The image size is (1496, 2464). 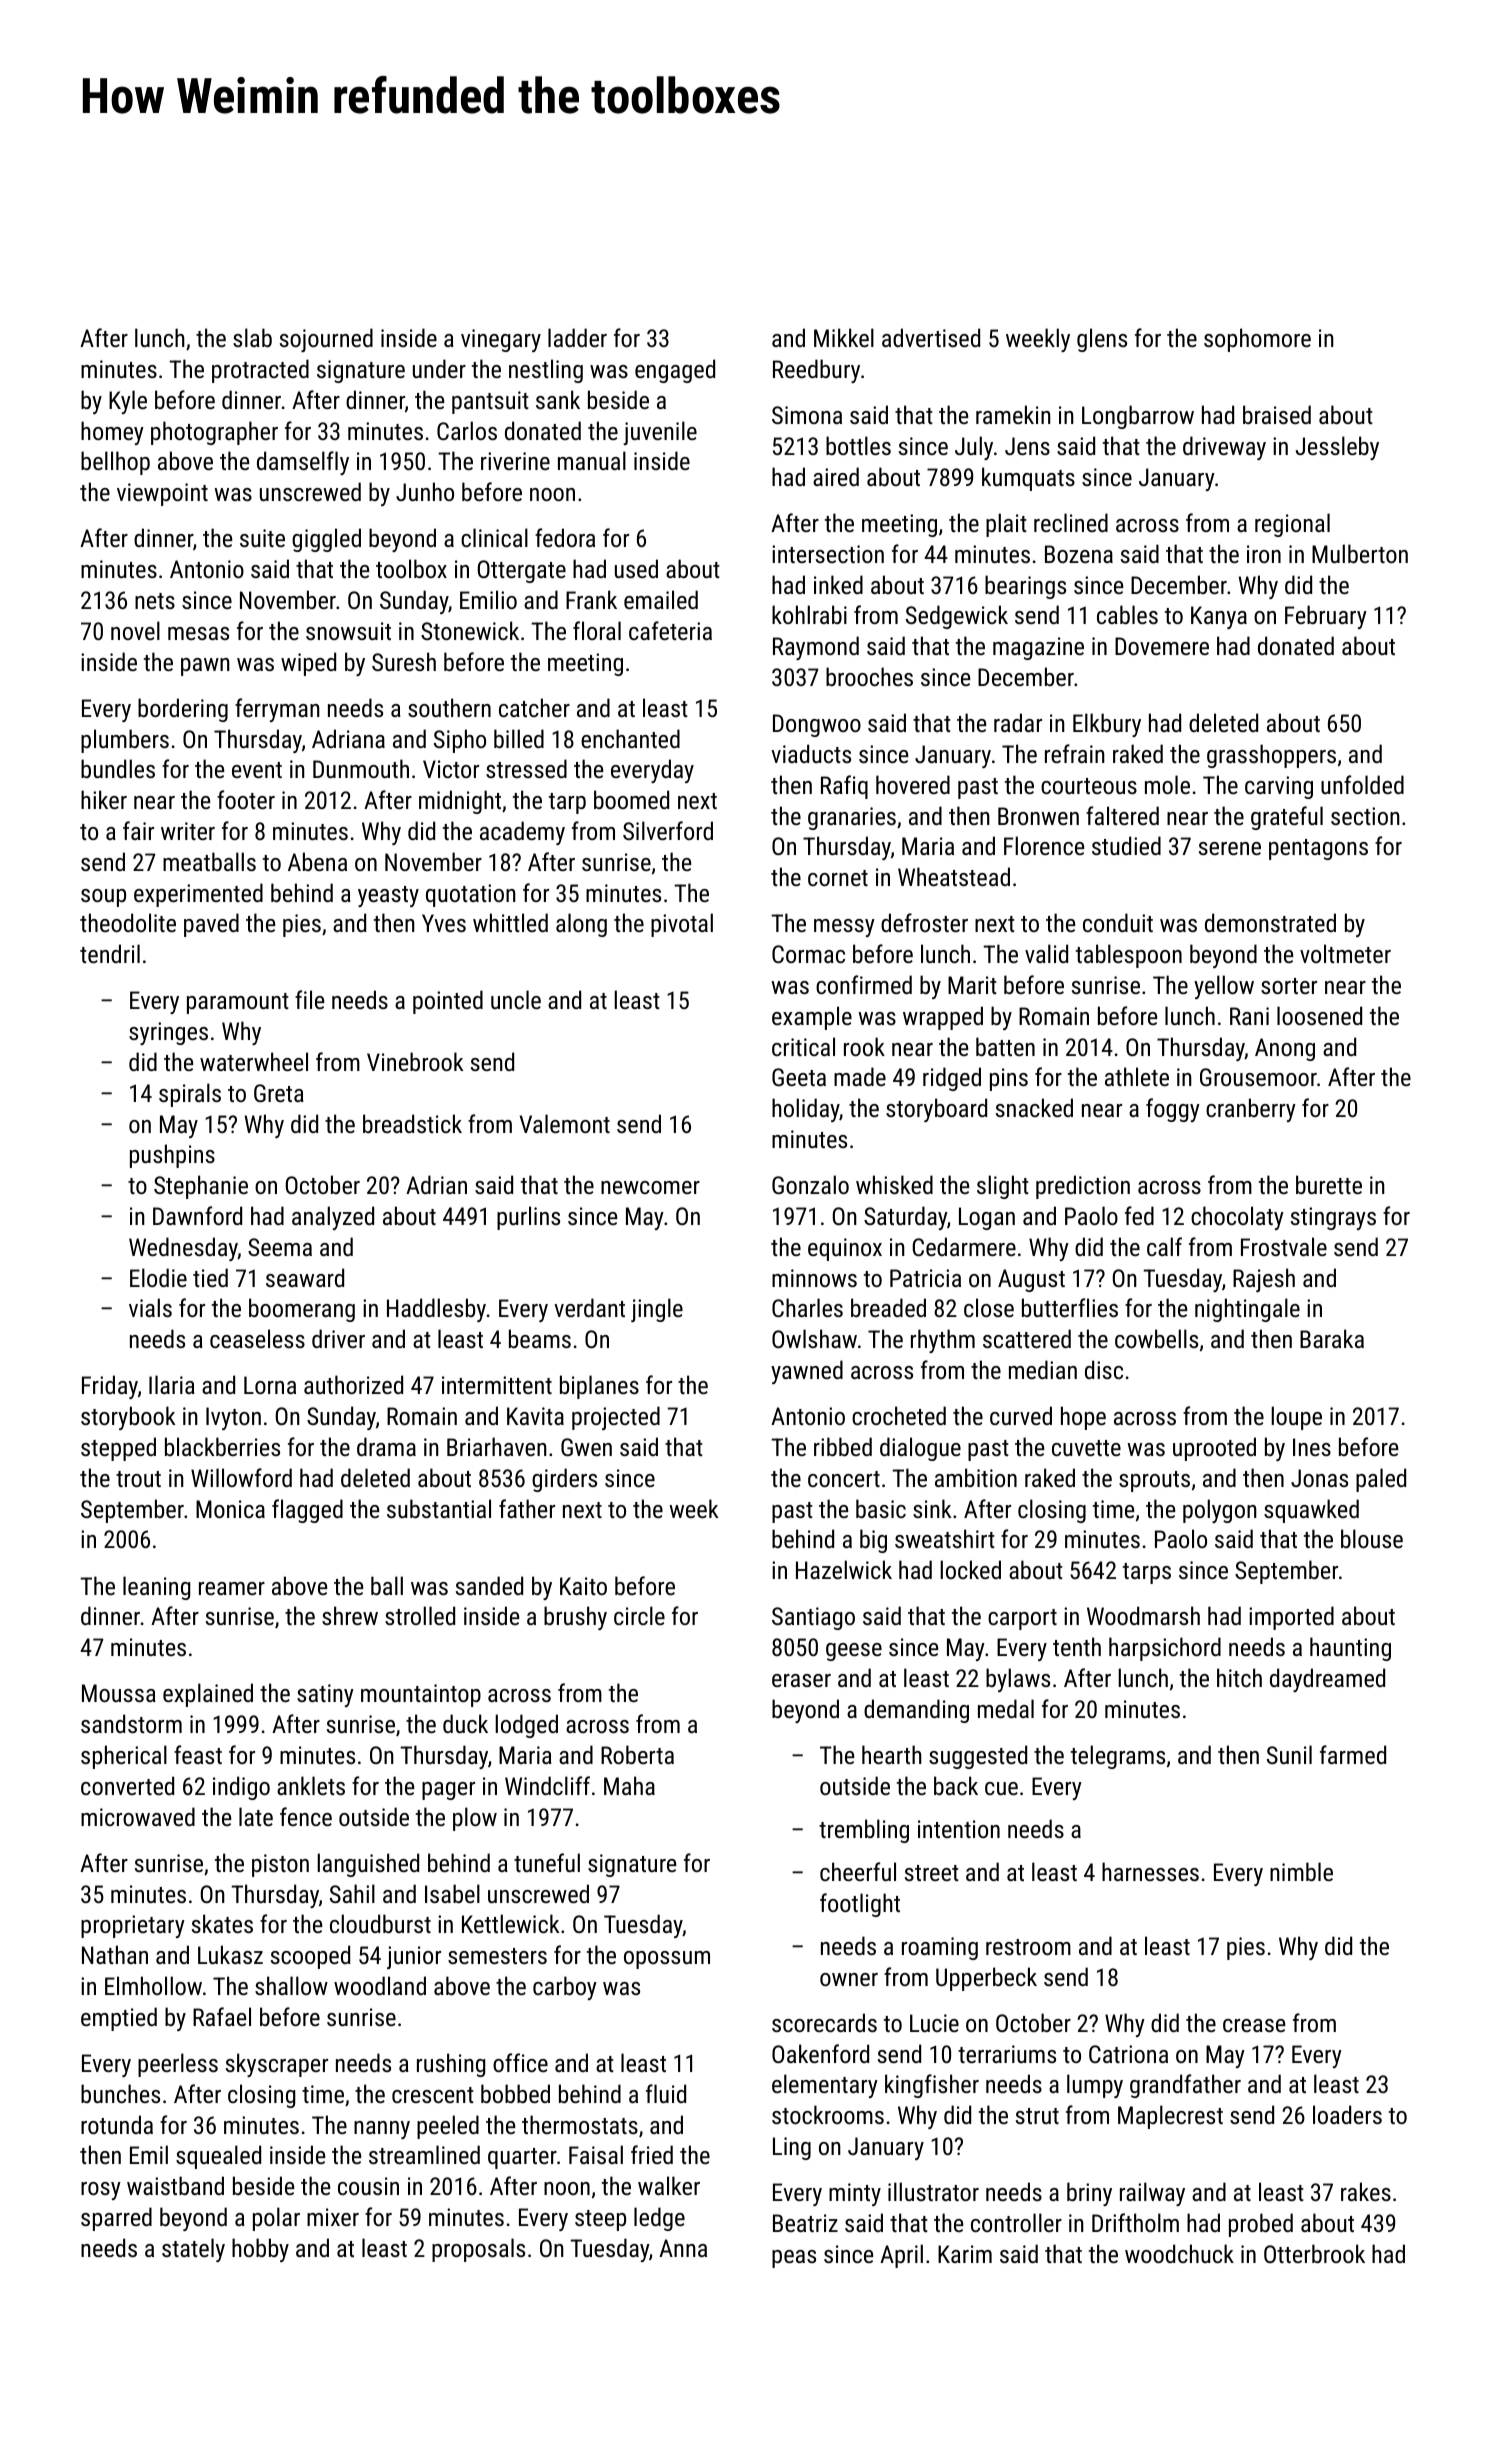 What do you see at coordinates (1043, 1369) in the image?
I see `median` at bounding box center [1043, 1369].
